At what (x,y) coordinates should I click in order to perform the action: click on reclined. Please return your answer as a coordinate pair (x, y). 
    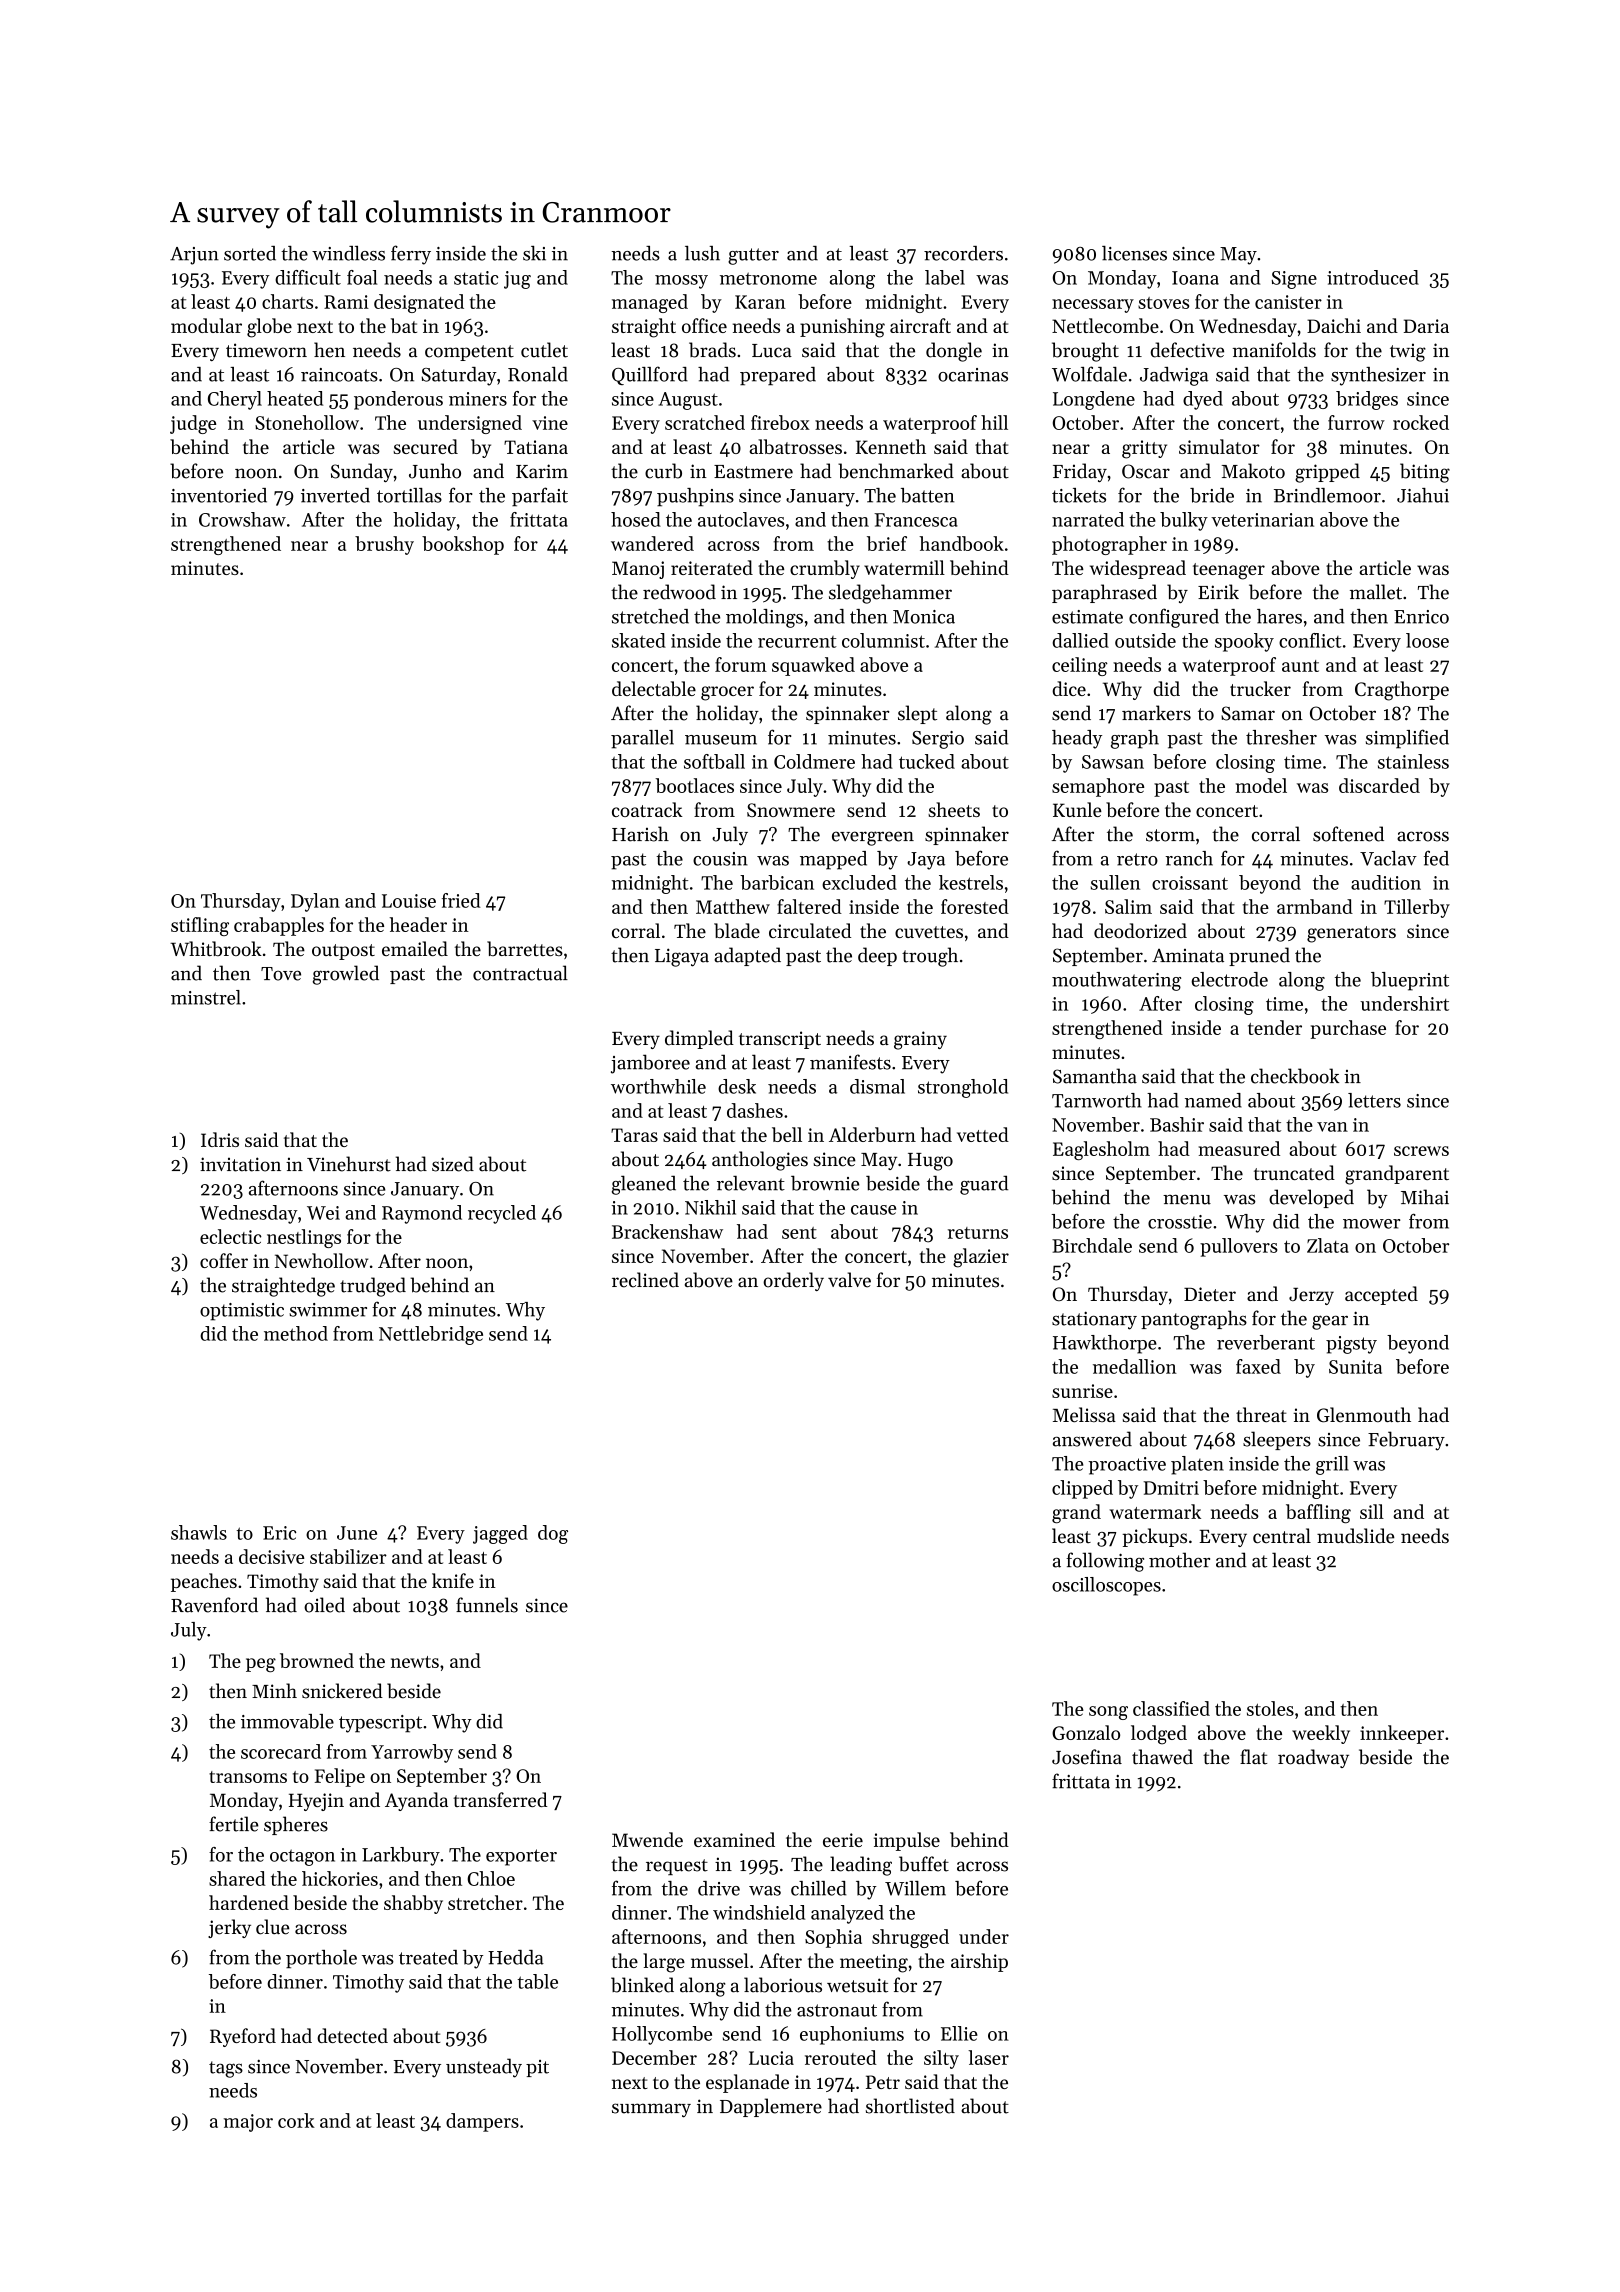
    Looking at the image, I should click on (645, 1280).
